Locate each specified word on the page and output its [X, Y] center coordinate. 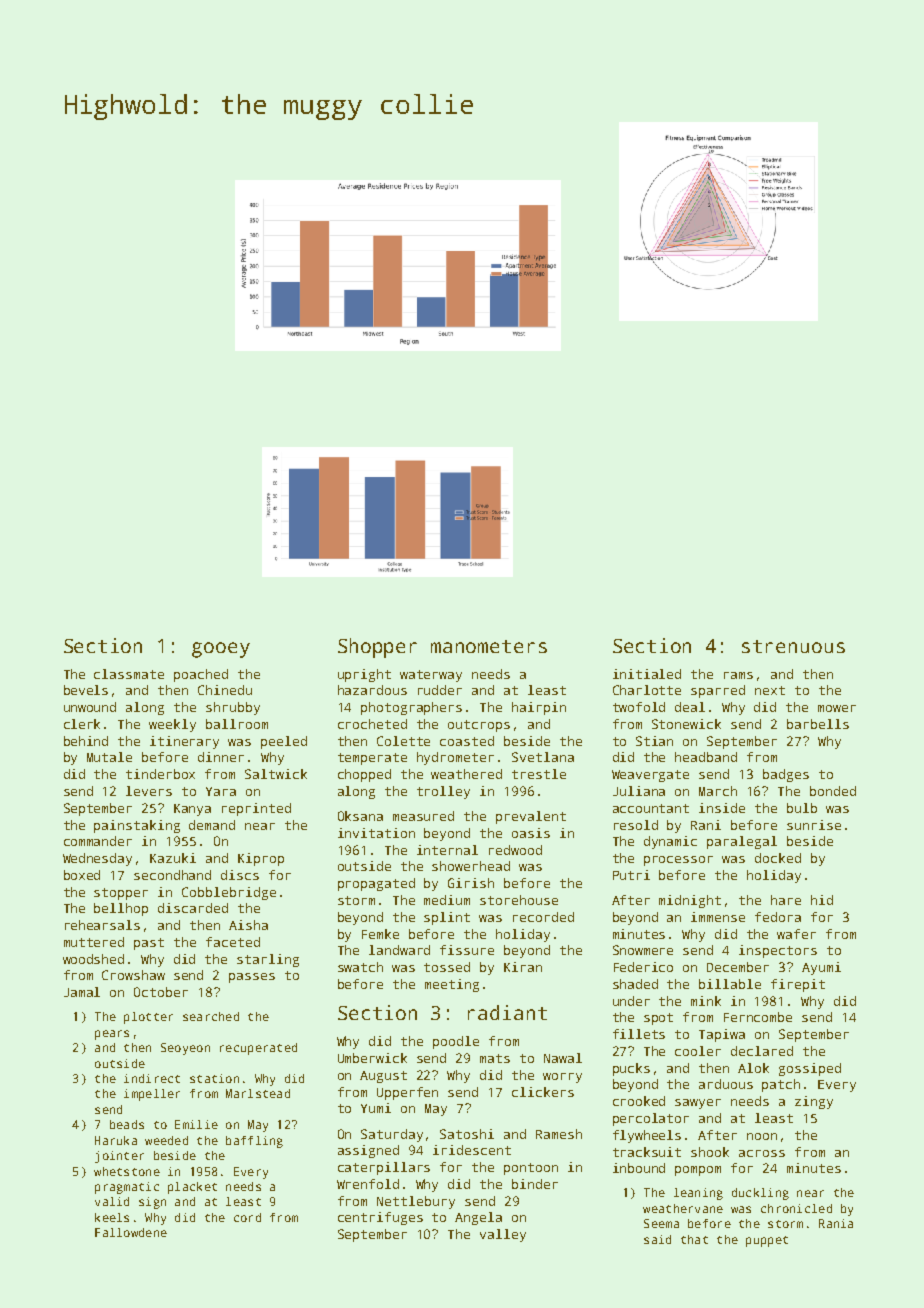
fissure [467, 950]
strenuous [793, 646]
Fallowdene [131, 1232]
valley [503, 1235]
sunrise [814, 825]
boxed [82, 875]
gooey [221, 650]
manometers [489, 646]
